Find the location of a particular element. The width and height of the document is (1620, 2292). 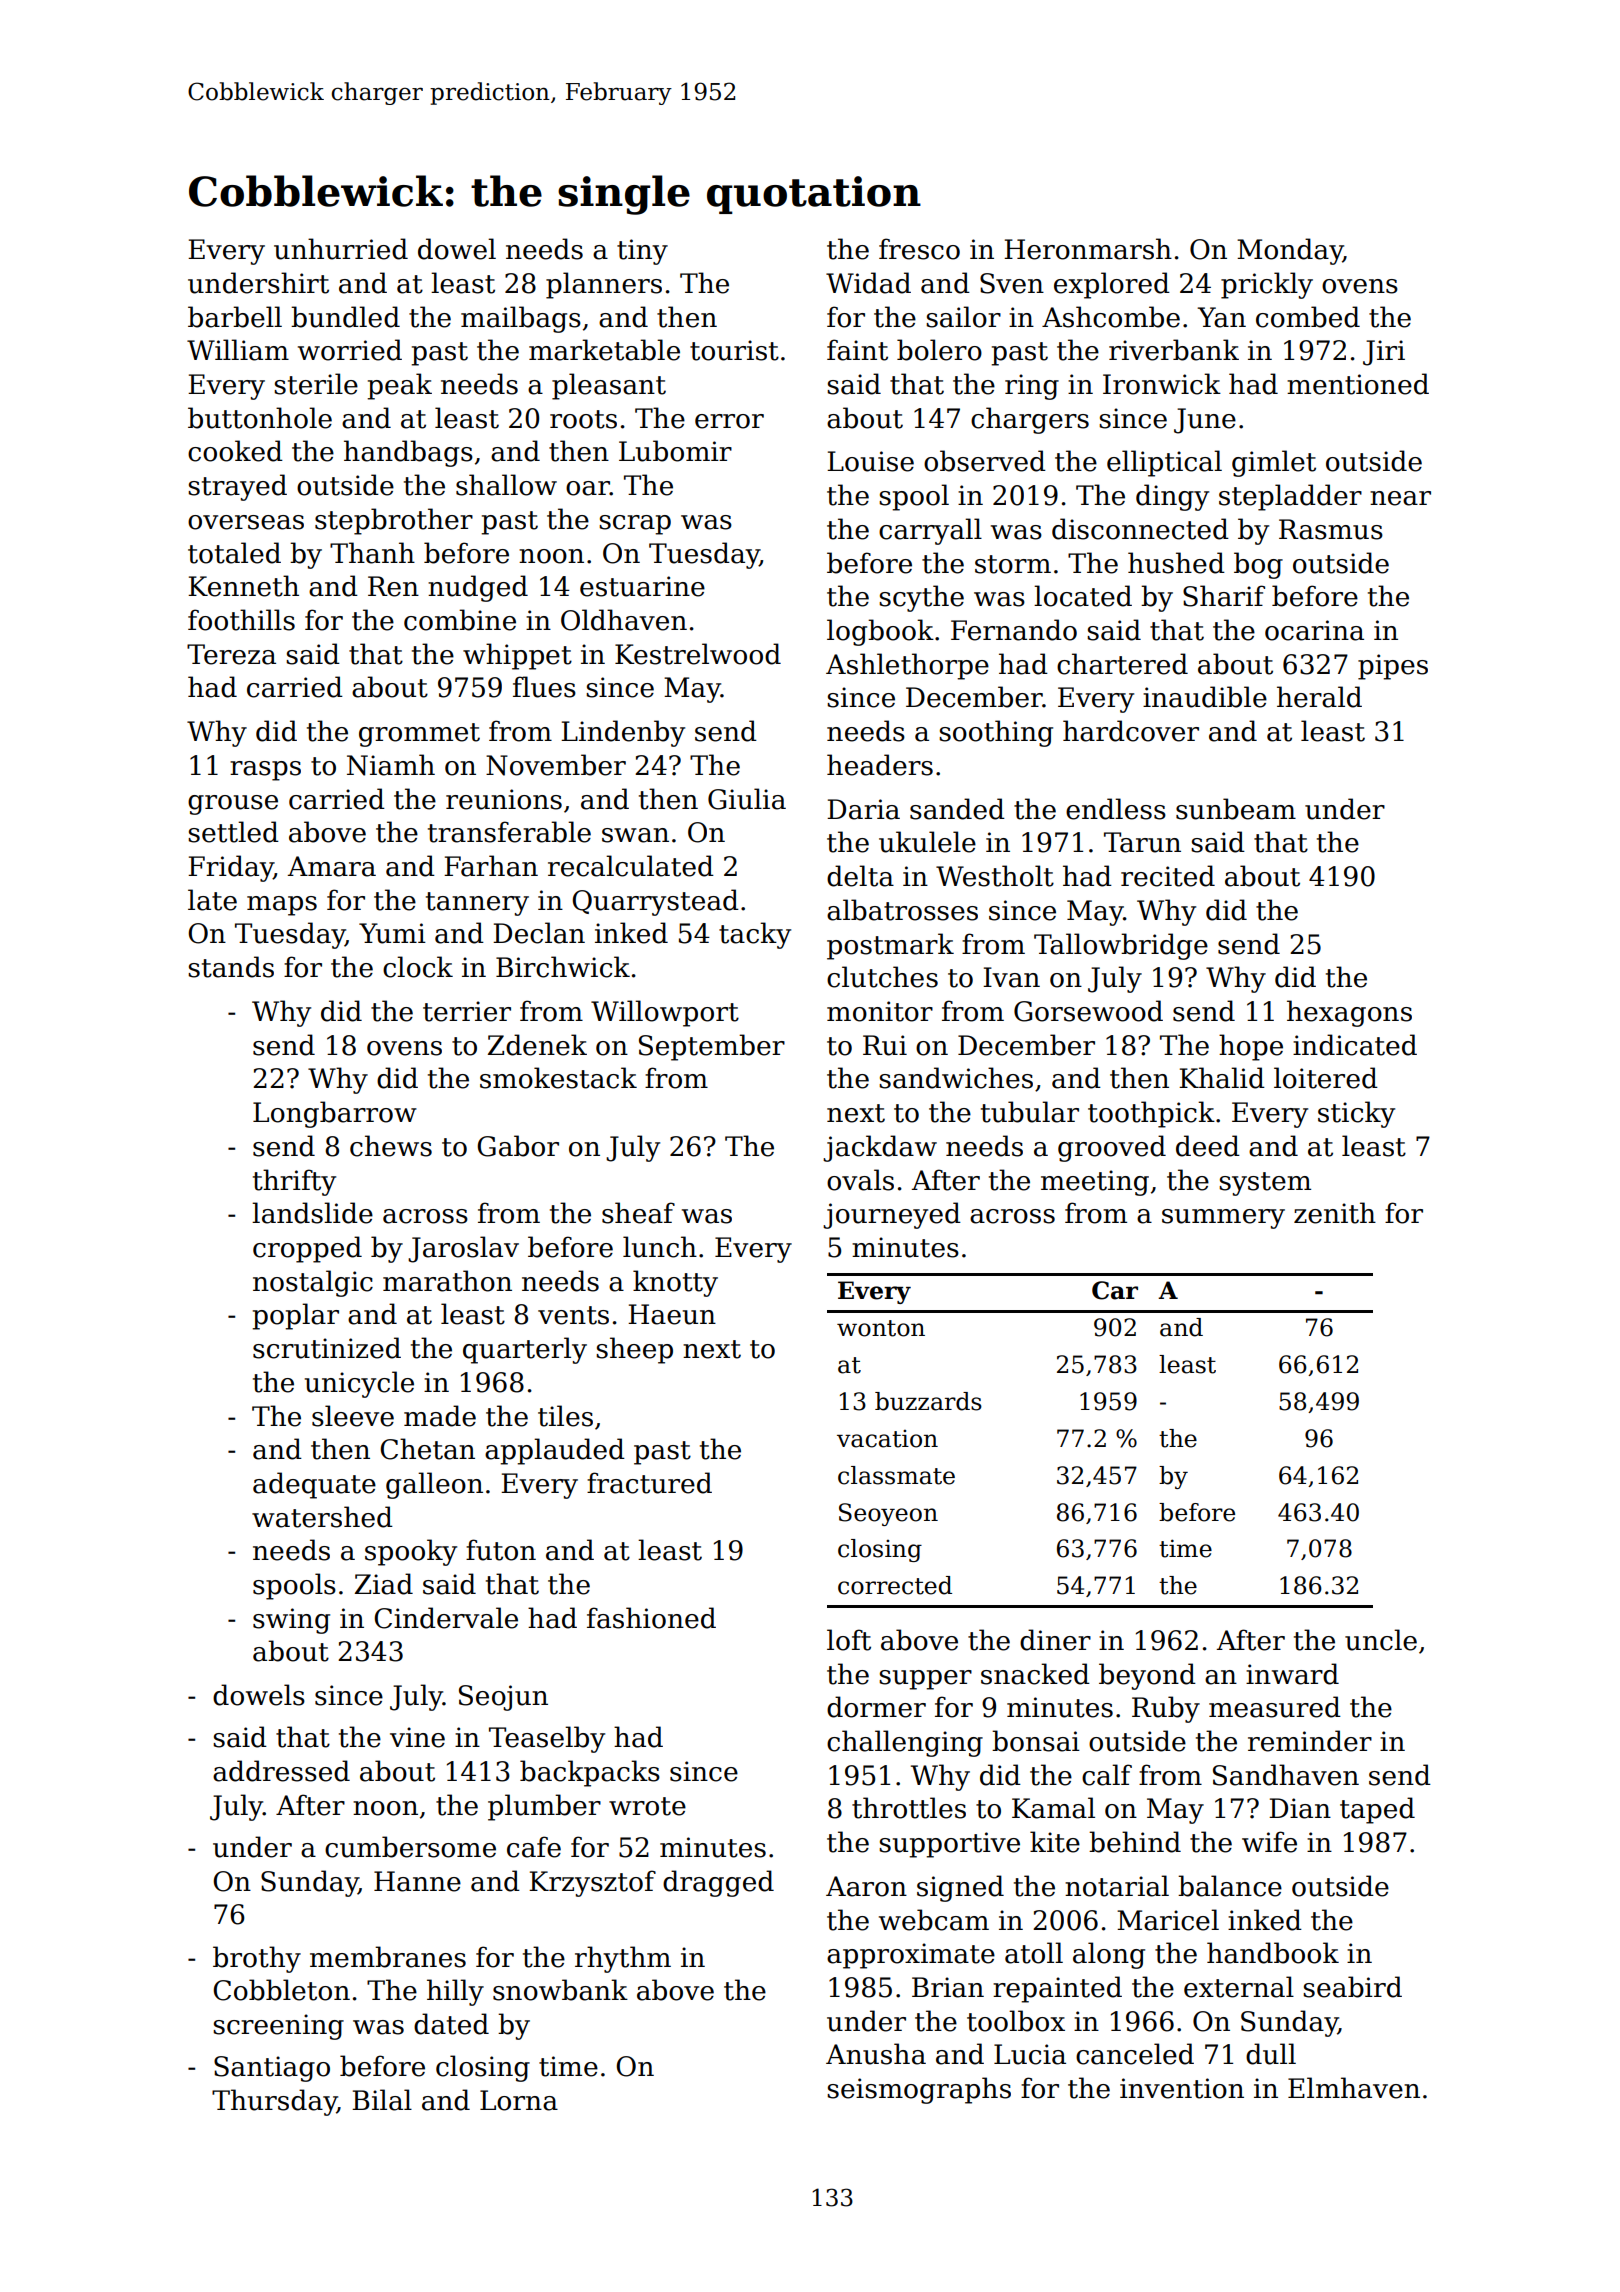

uncle is located at coordinates (1381, 1640).
